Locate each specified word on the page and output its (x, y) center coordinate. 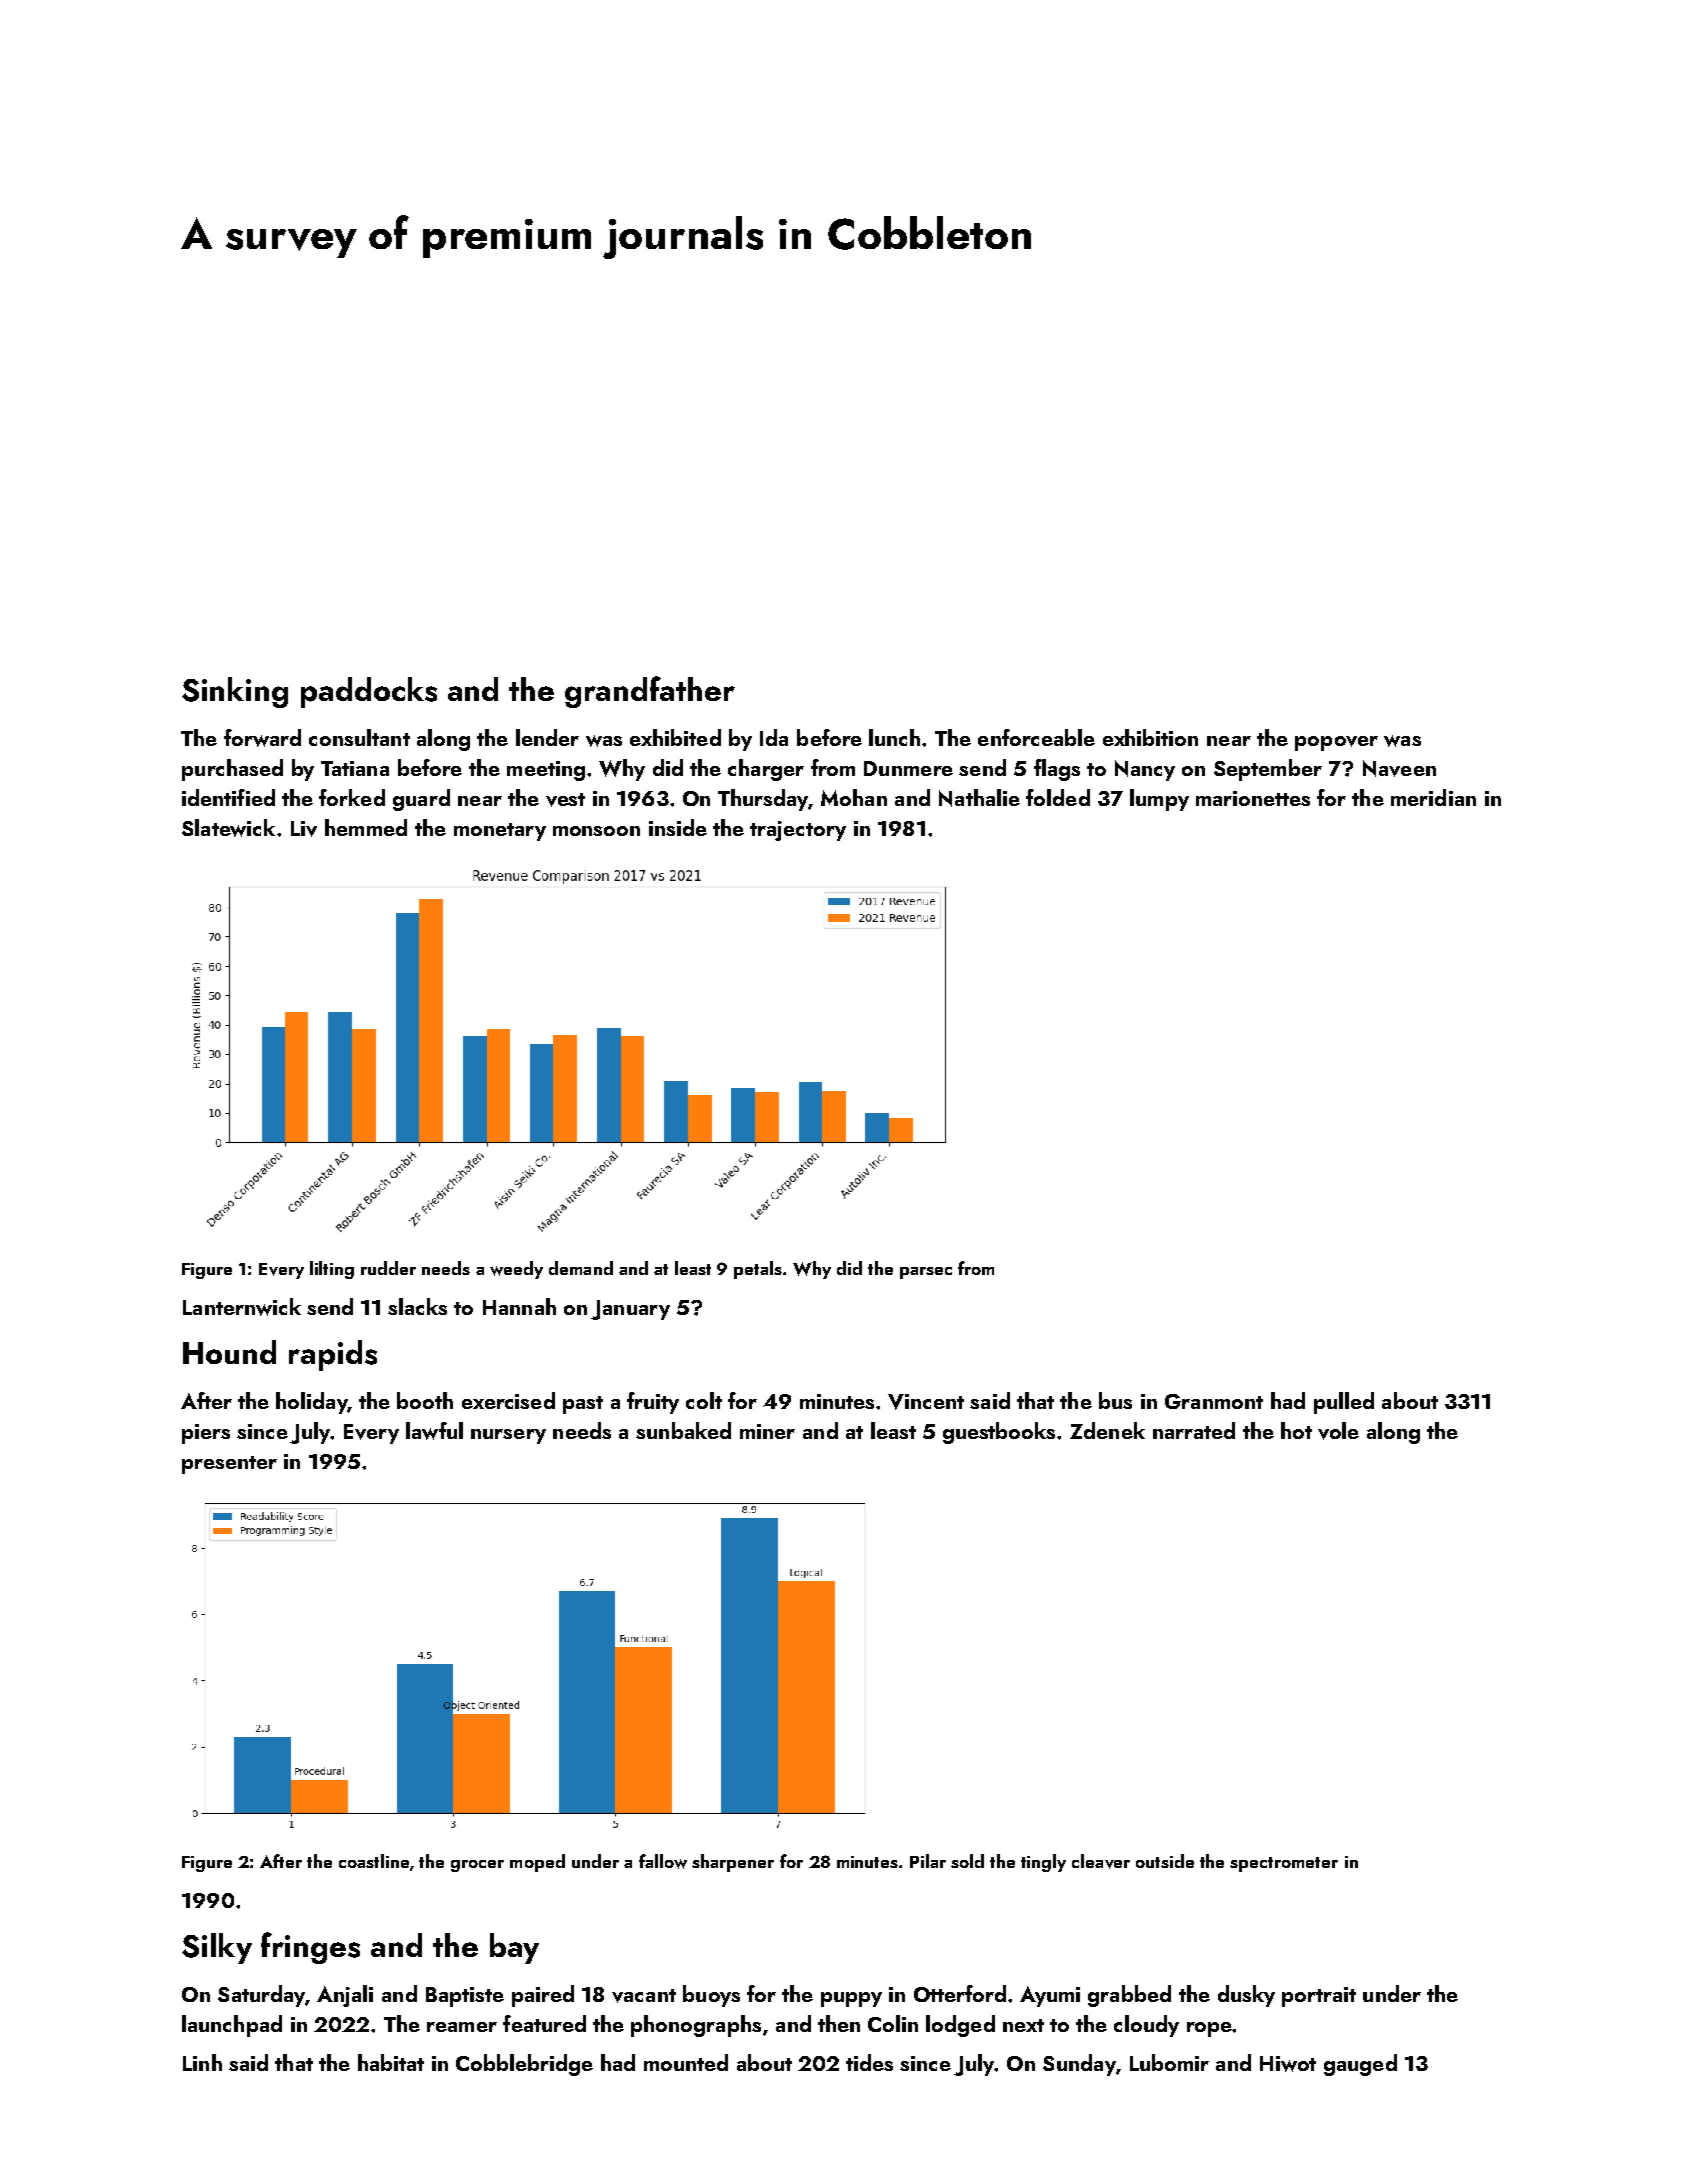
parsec (926, 1273)
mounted (686, 2062)
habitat (391, 2062)
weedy (516, 1270)
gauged (1360, 2065)
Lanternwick (242, 1307)
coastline (374, 1861)
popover (1336, 743)
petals (758, 1270)
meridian (1433, 797)
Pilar (928, 1861)
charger (766, 770)
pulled (1344, 1403)
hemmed (366, 827)
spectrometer (1284, 1864)
